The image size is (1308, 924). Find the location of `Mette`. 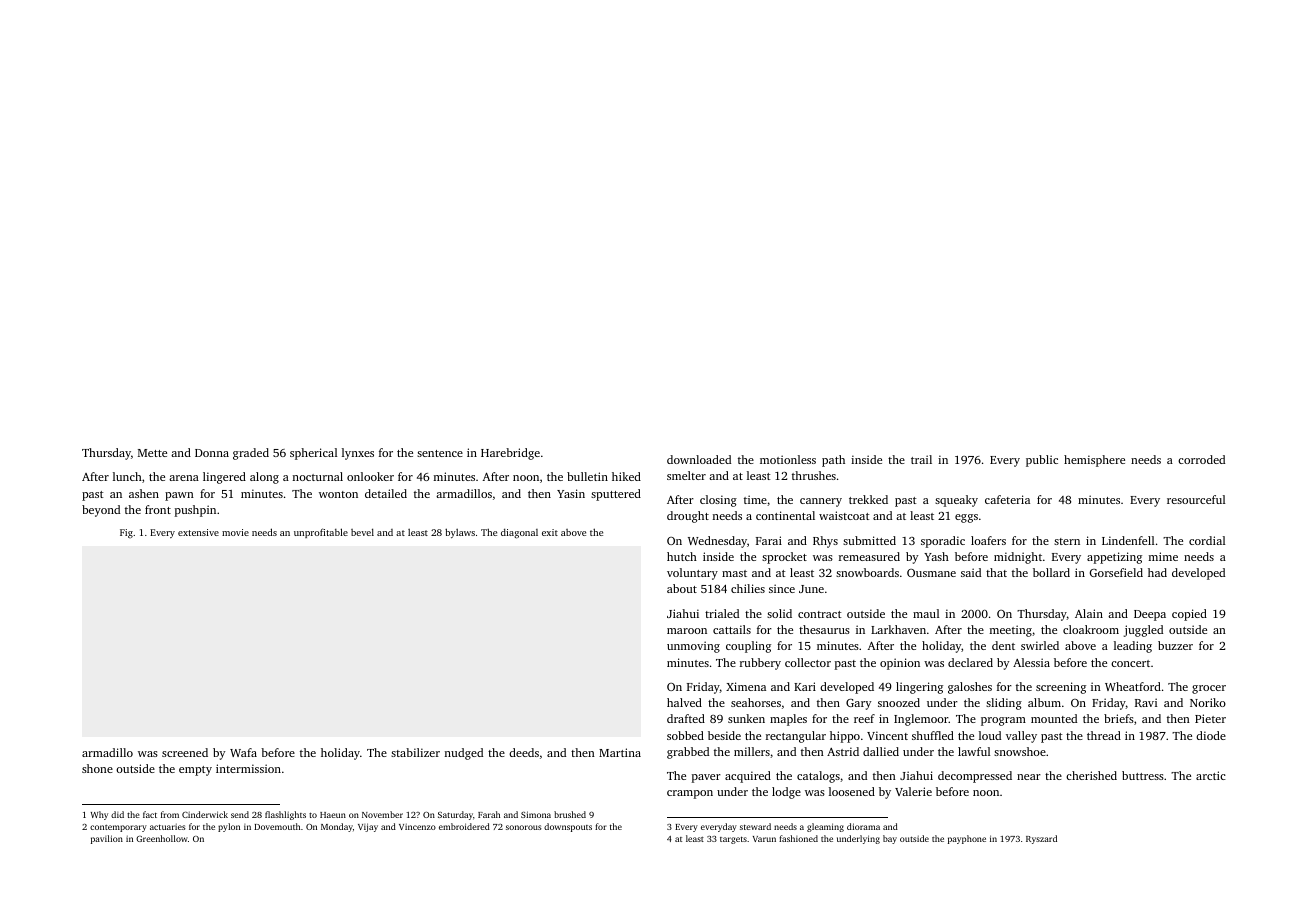

Mette is located at coordinates (152, 453).
